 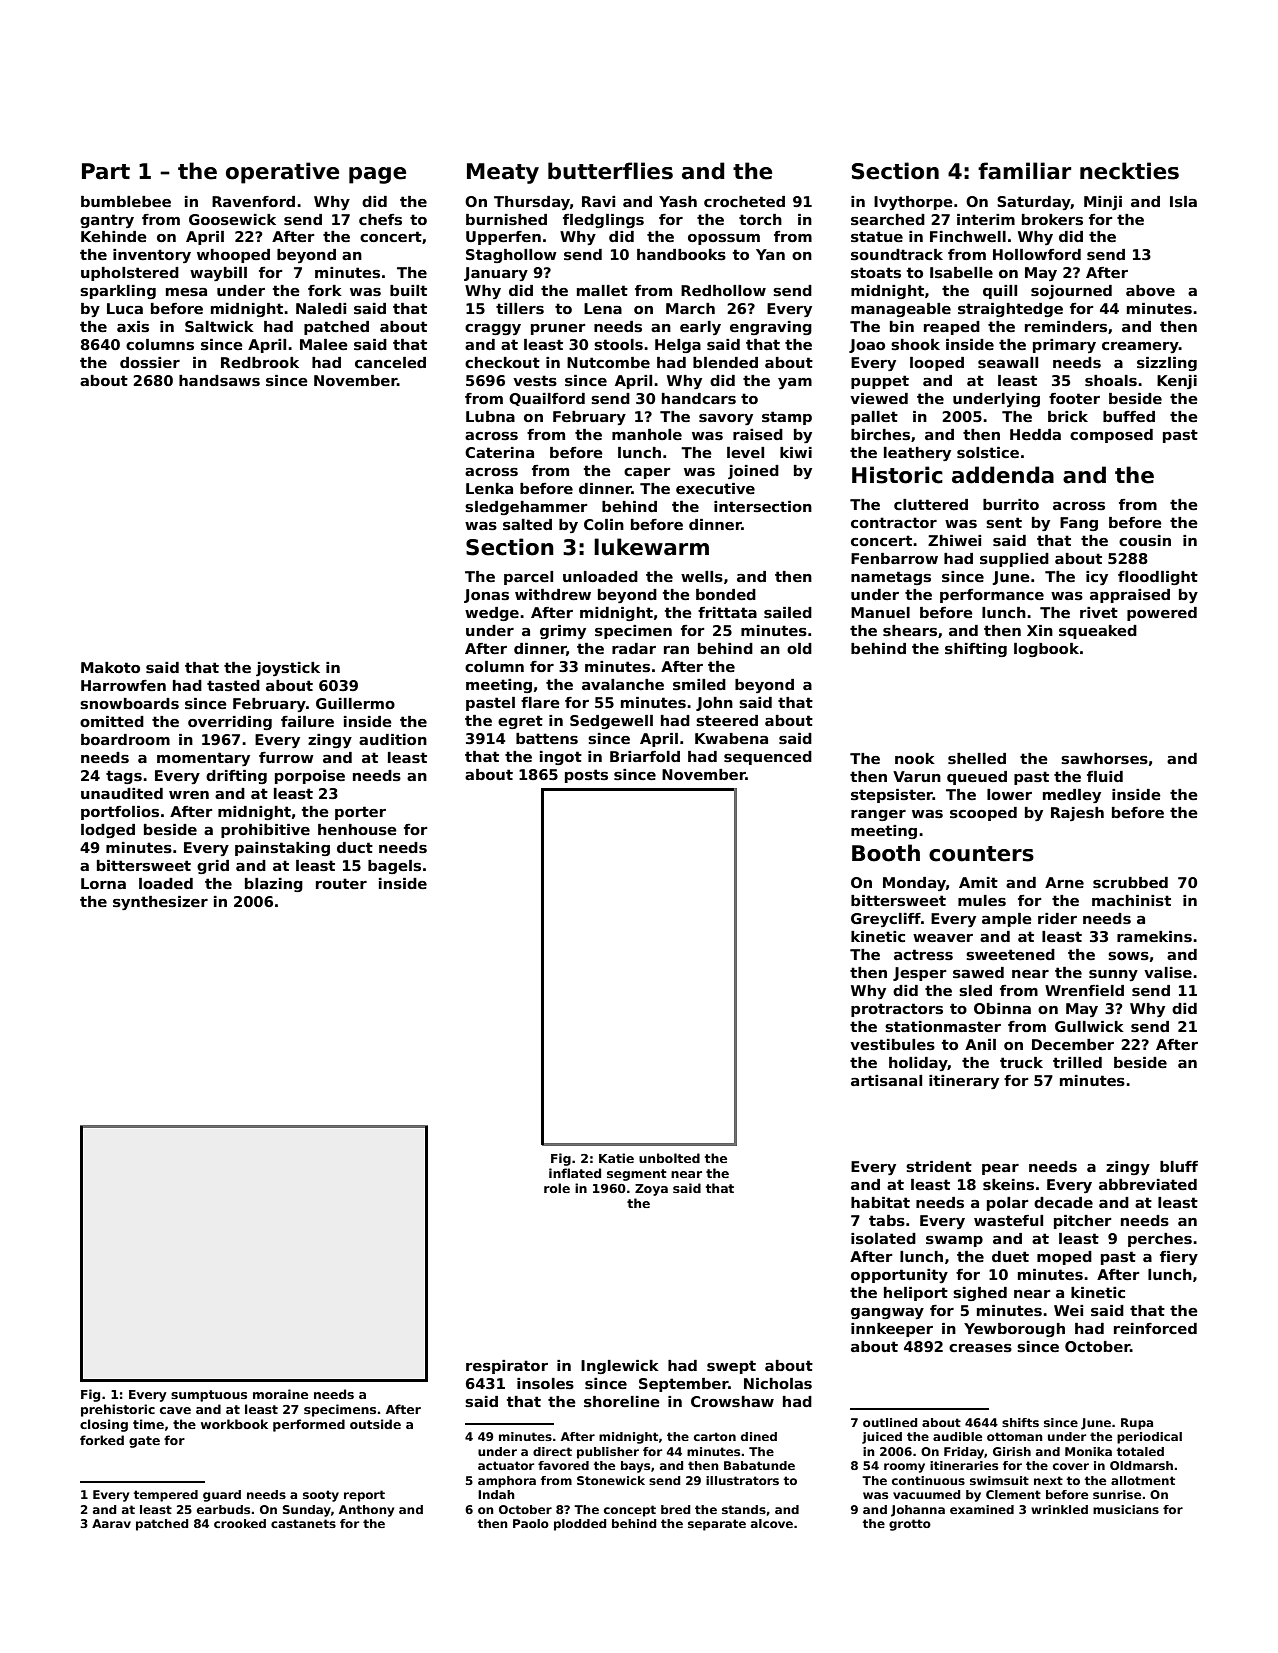 I want to click on butterflies, so click(x=610, y=171).
